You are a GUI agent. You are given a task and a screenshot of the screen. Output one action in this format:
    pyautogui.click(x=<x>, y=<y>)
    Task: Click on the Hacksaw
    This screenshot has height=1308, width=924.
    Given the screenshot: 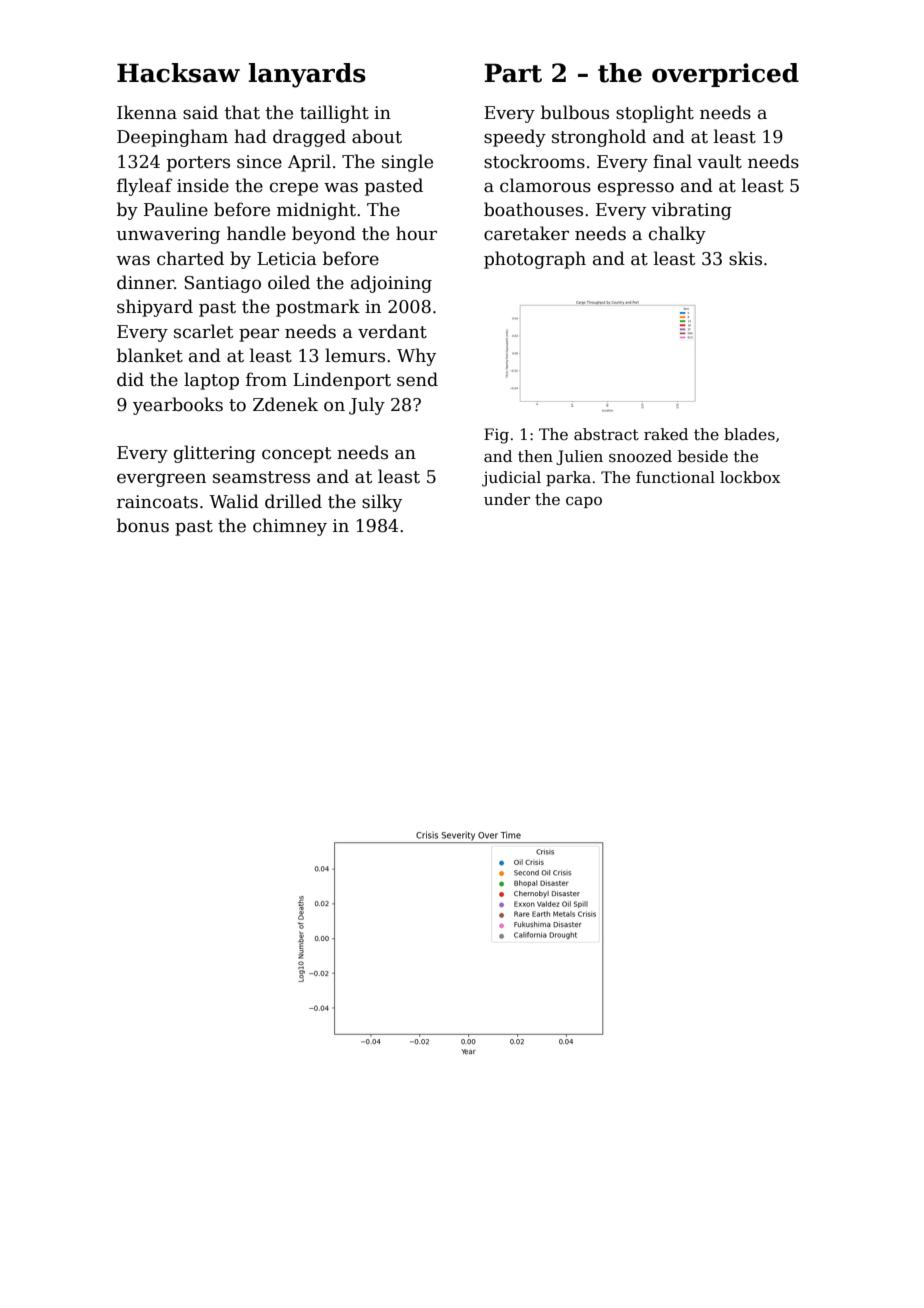 What is the action you would take?
    pyautogui.click(x=178, y=73)
